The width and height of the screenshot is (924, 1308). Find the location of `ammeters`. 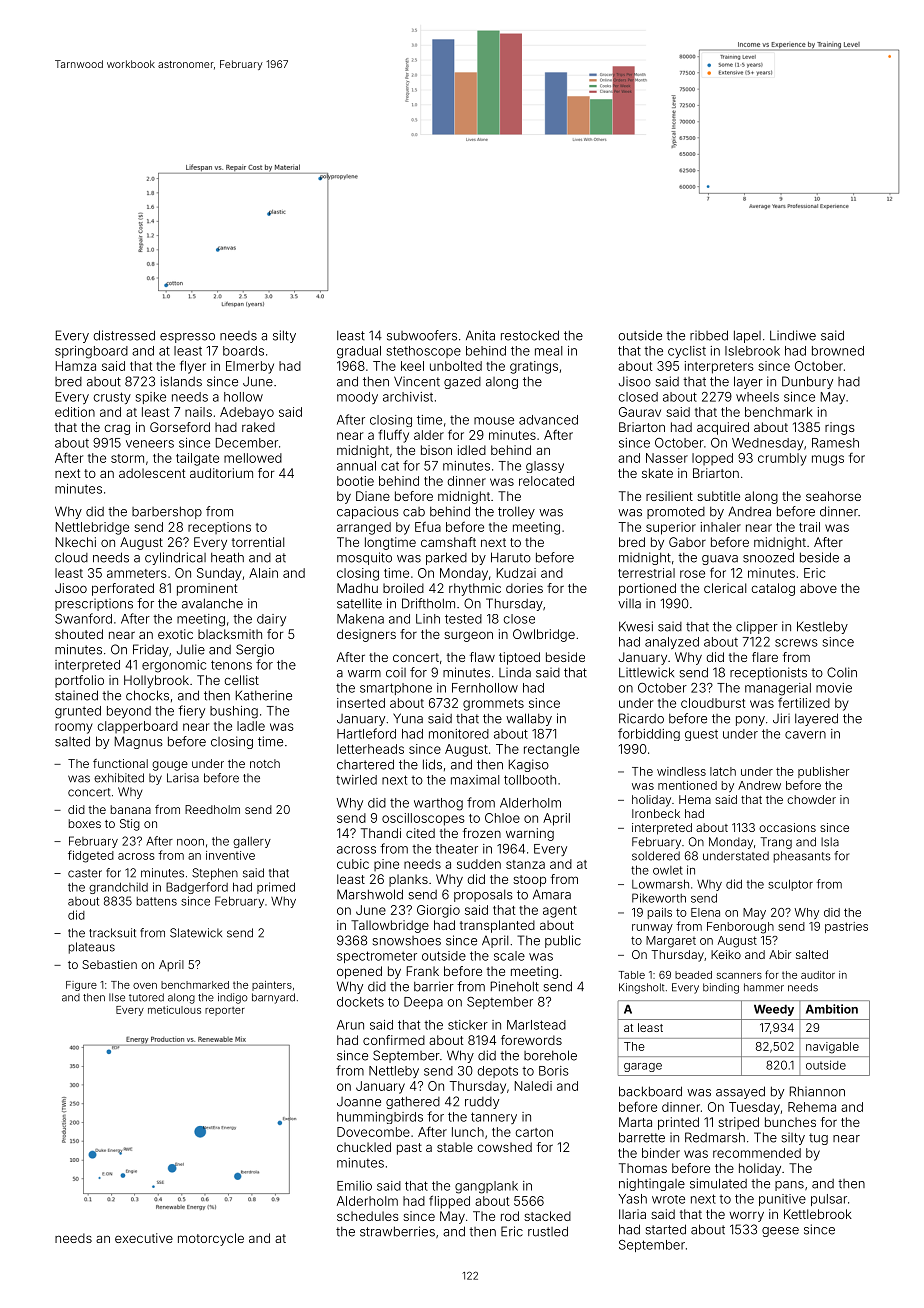

ammeters is located at coordinates (137, 573).
